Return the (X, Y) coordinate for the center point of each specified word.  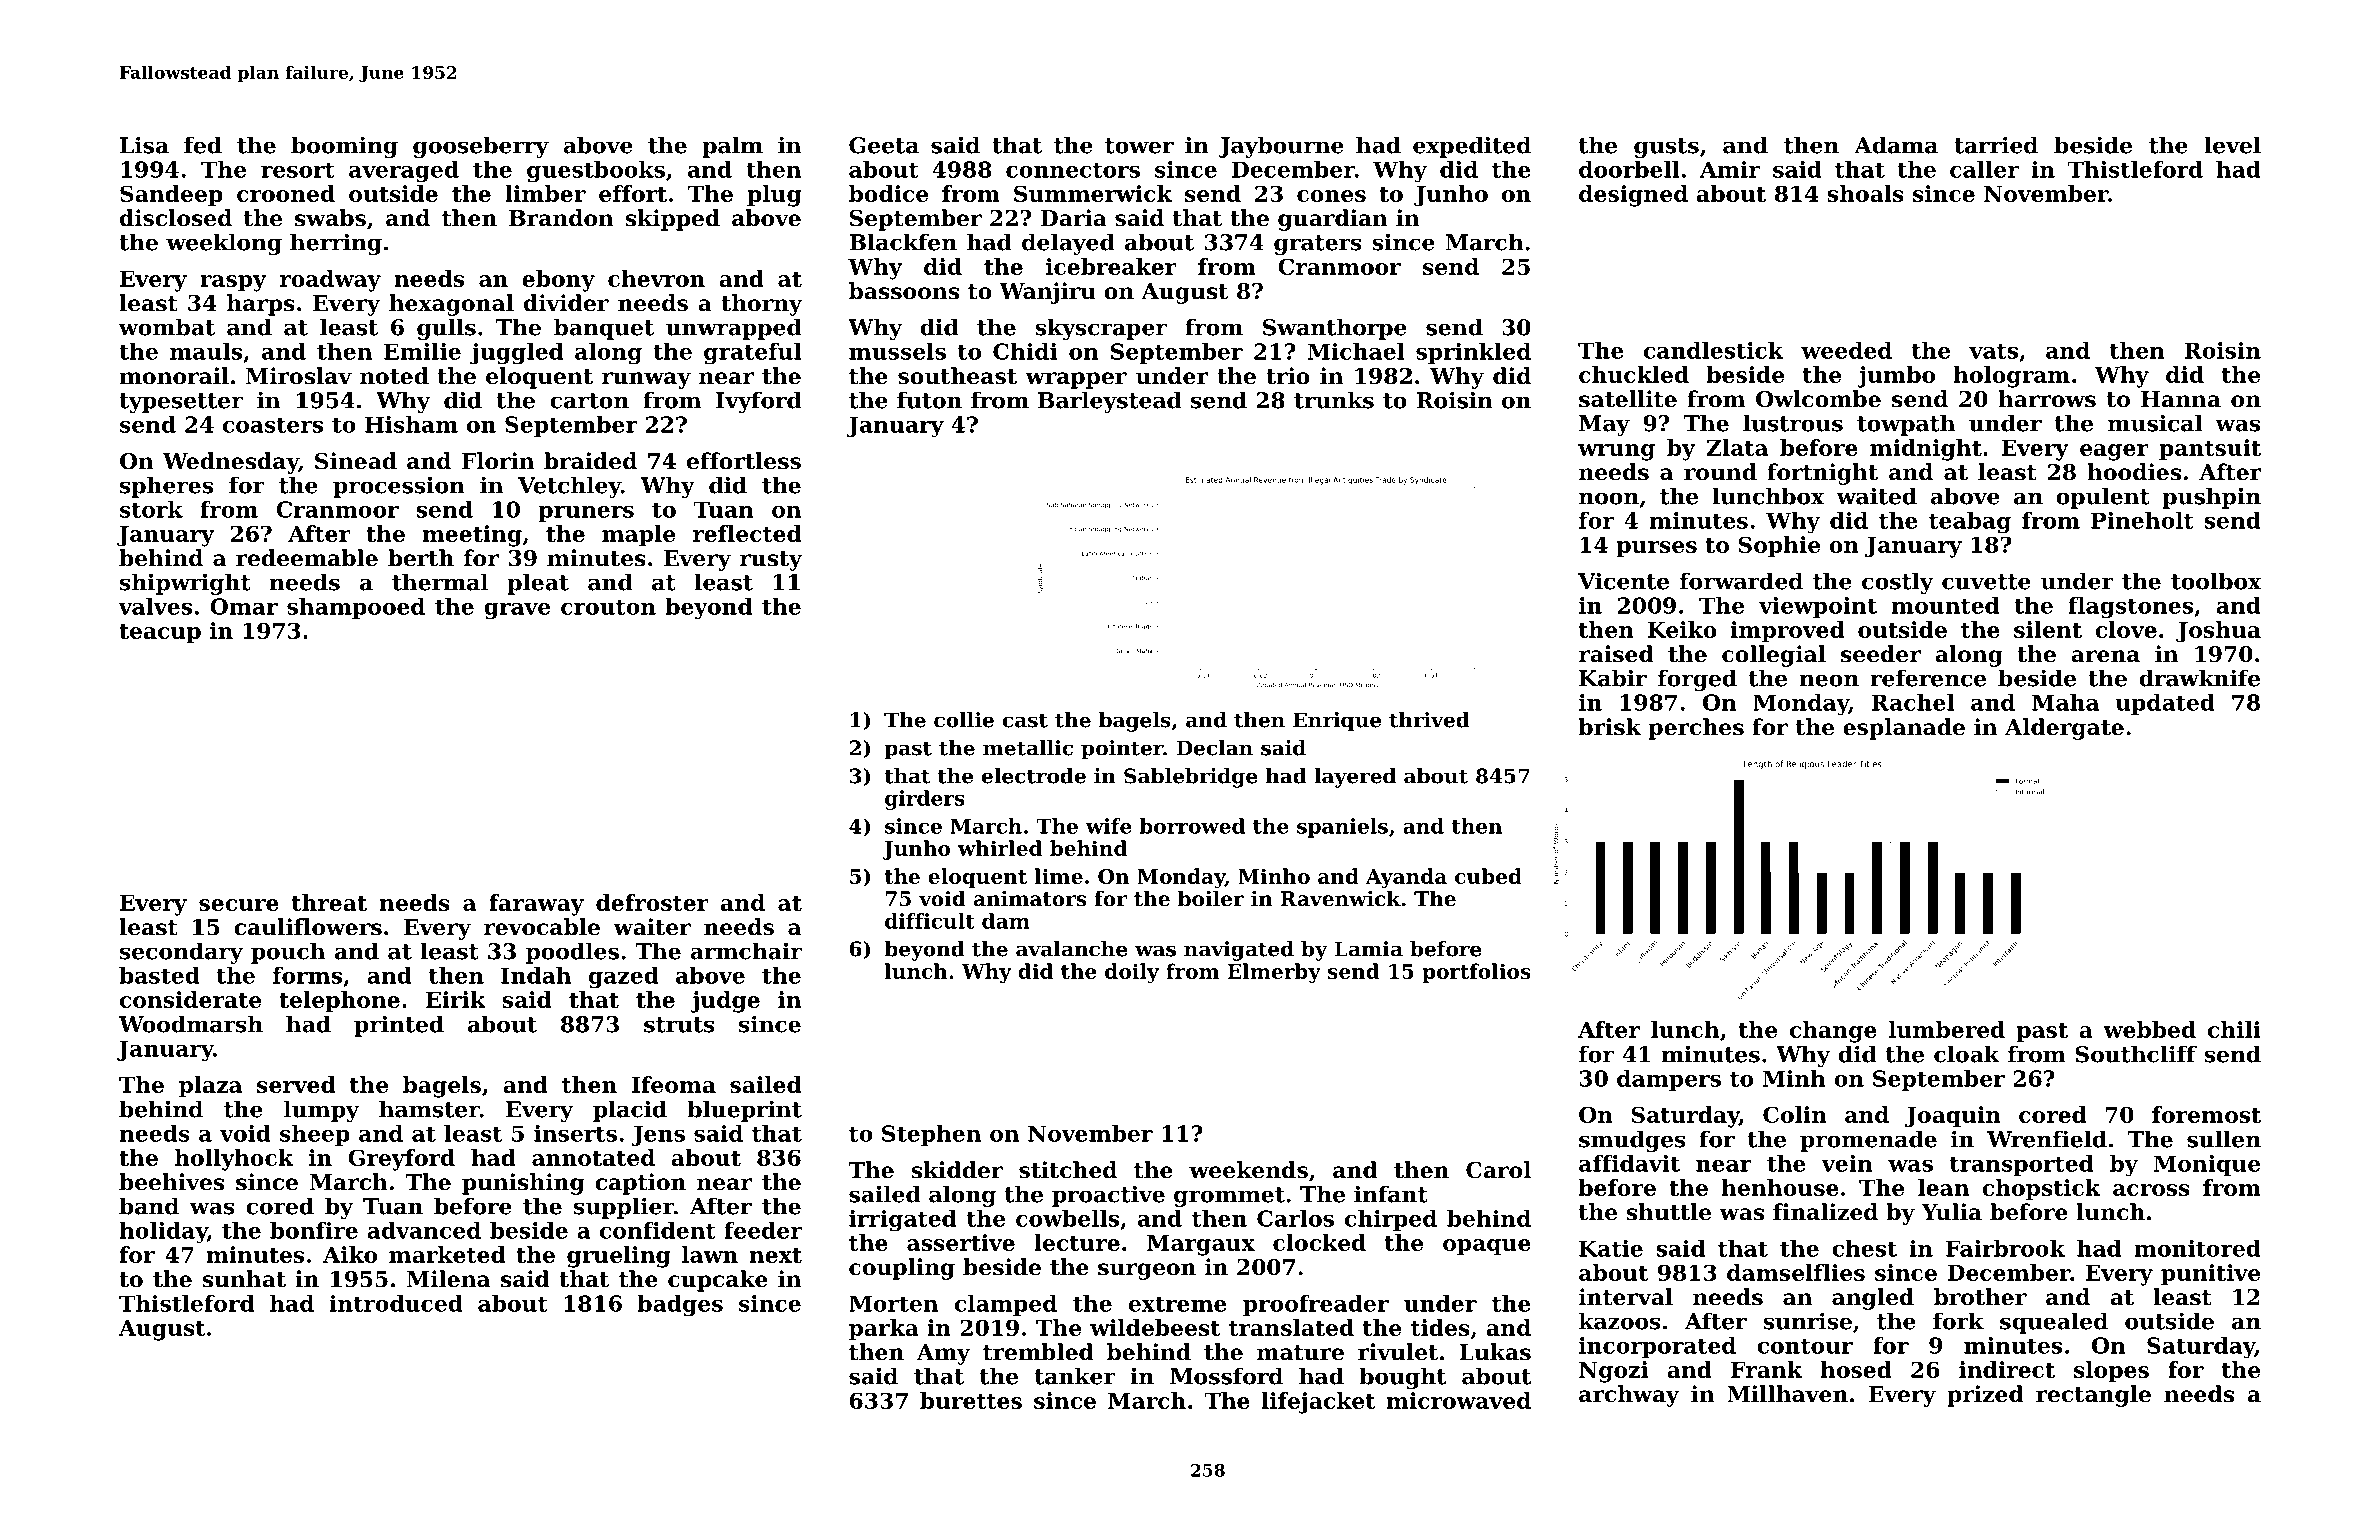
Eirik (456, 999)
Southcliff (2136, 1054)
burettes (971, 1400)
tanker (1075, 1376)
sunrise (1807, 1321)
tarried (1996, 145)
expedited (1472, 147)
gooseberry (481, 147)
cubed (1488, 876)
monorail (174, 376)
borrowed (1192, 826)
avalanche (1072, 949)
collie (964, 720)
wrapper (1076, 380)
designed (1633, 196)
